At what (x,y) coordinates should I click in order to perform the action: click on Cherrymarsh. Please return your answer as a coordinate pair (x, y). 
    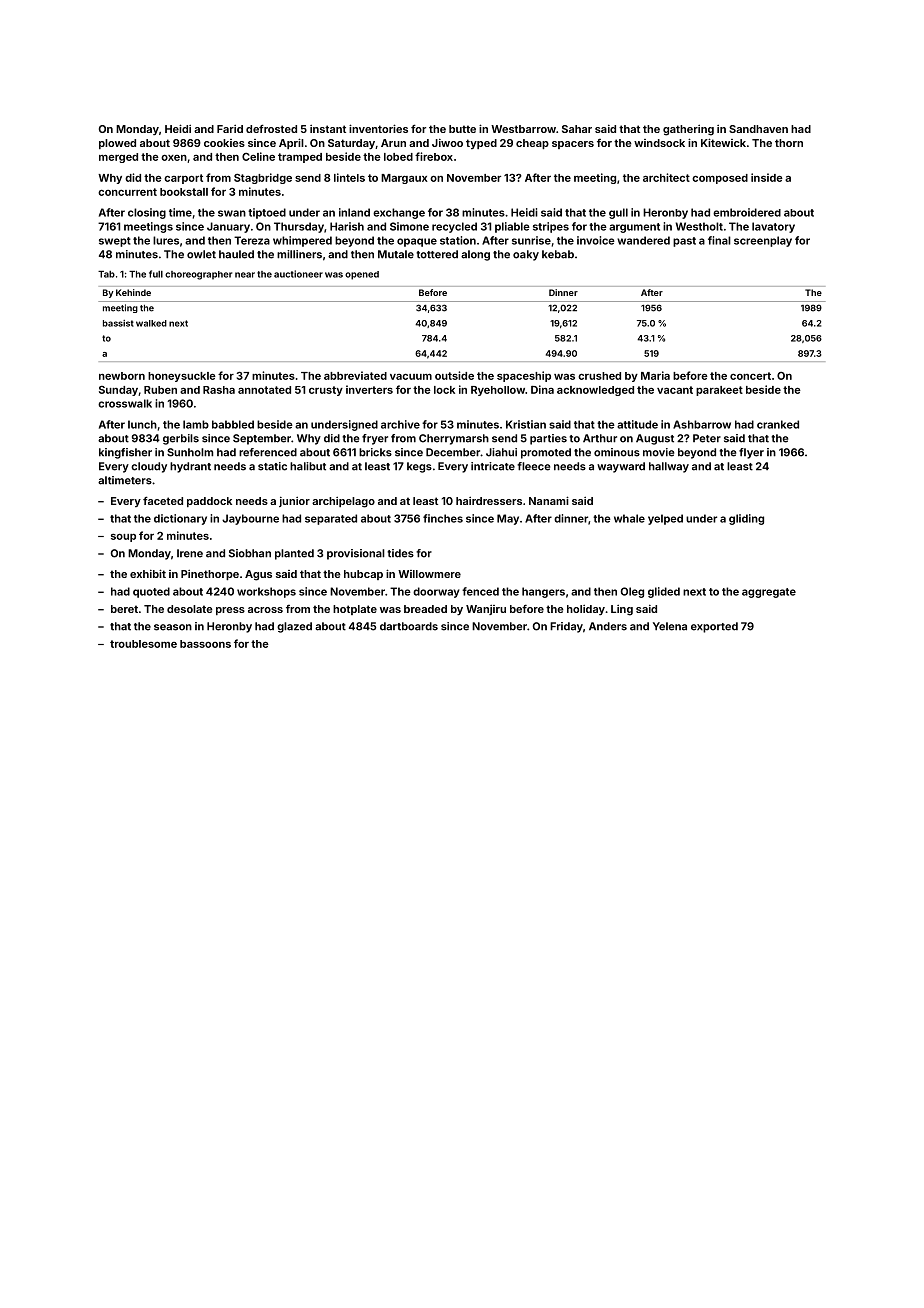
    Looking at the image, I should click on (454, 439).
